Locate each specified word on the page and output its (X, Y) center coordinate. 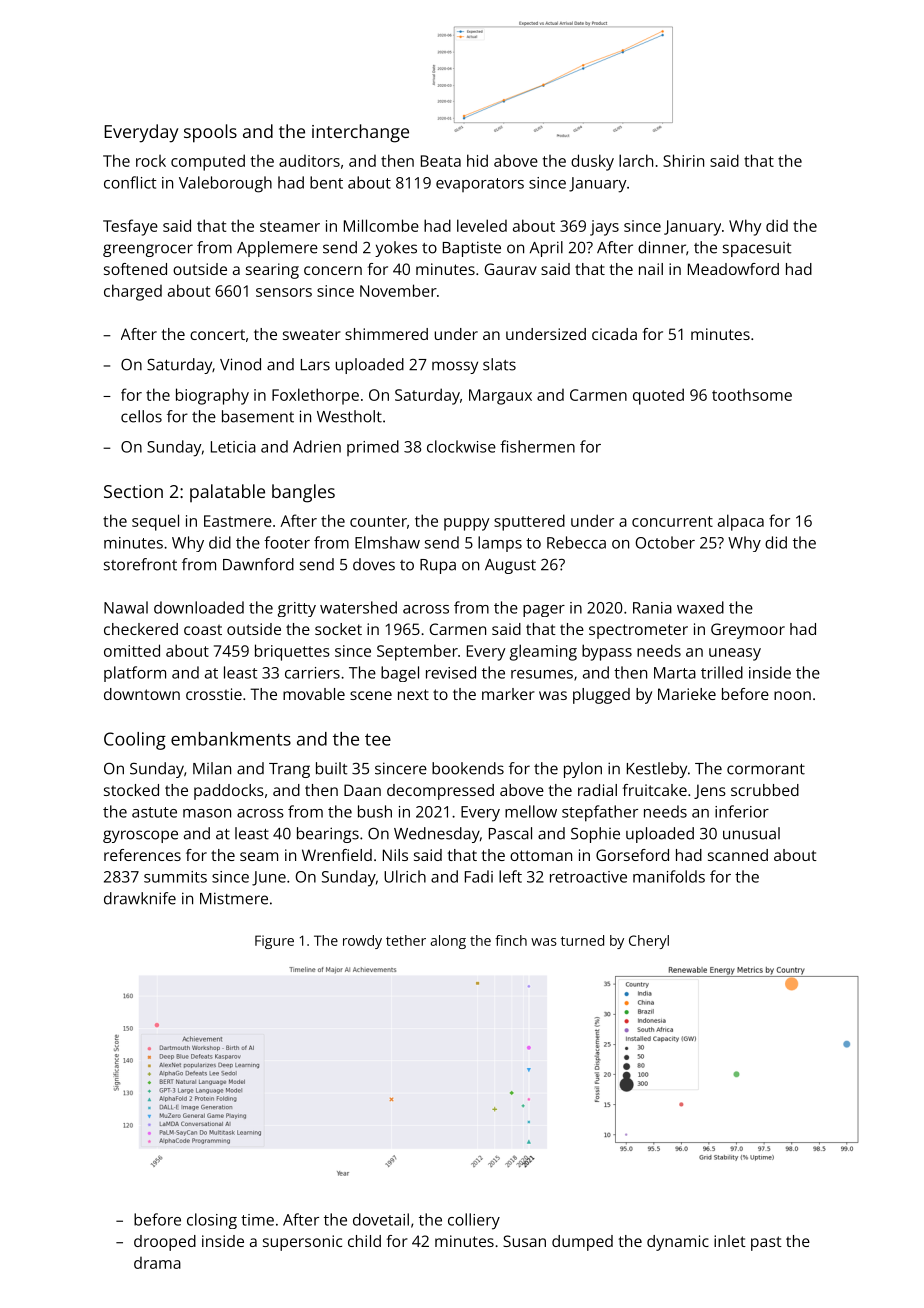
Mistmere (234, 898)
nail (651, 269)
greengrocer (148, 250)
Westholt (349, 416)
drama (157, 1263)
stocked (131, 790)
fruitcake (655, 790)
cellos (141, 416)
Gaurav (510, 269)
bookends (468, 768)
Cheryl (649, 942)
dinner (662, 247)
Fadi (479, 876)
